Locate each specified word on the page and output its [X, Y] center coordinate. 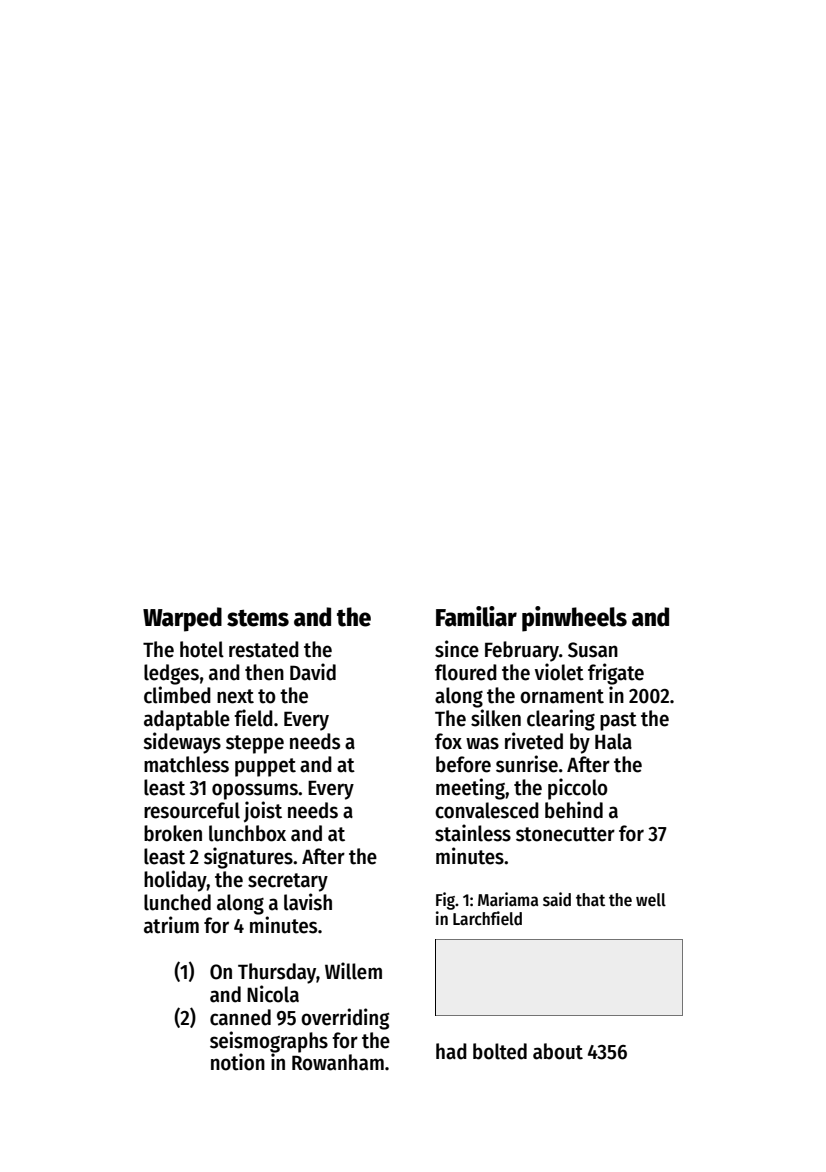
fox [448, 741]
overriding [345, 1019]
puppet [265, 767]
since [457, 649]
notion [238, 1062]
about [558, 1051]
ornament [562, 696]
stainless [473, 833]
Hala [613, 741]
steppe [255, 744]
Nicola [273, 994]
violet [559, 672]
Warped [182, 619]
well [651, 900]
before [463, 764]
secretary [288, 882]
